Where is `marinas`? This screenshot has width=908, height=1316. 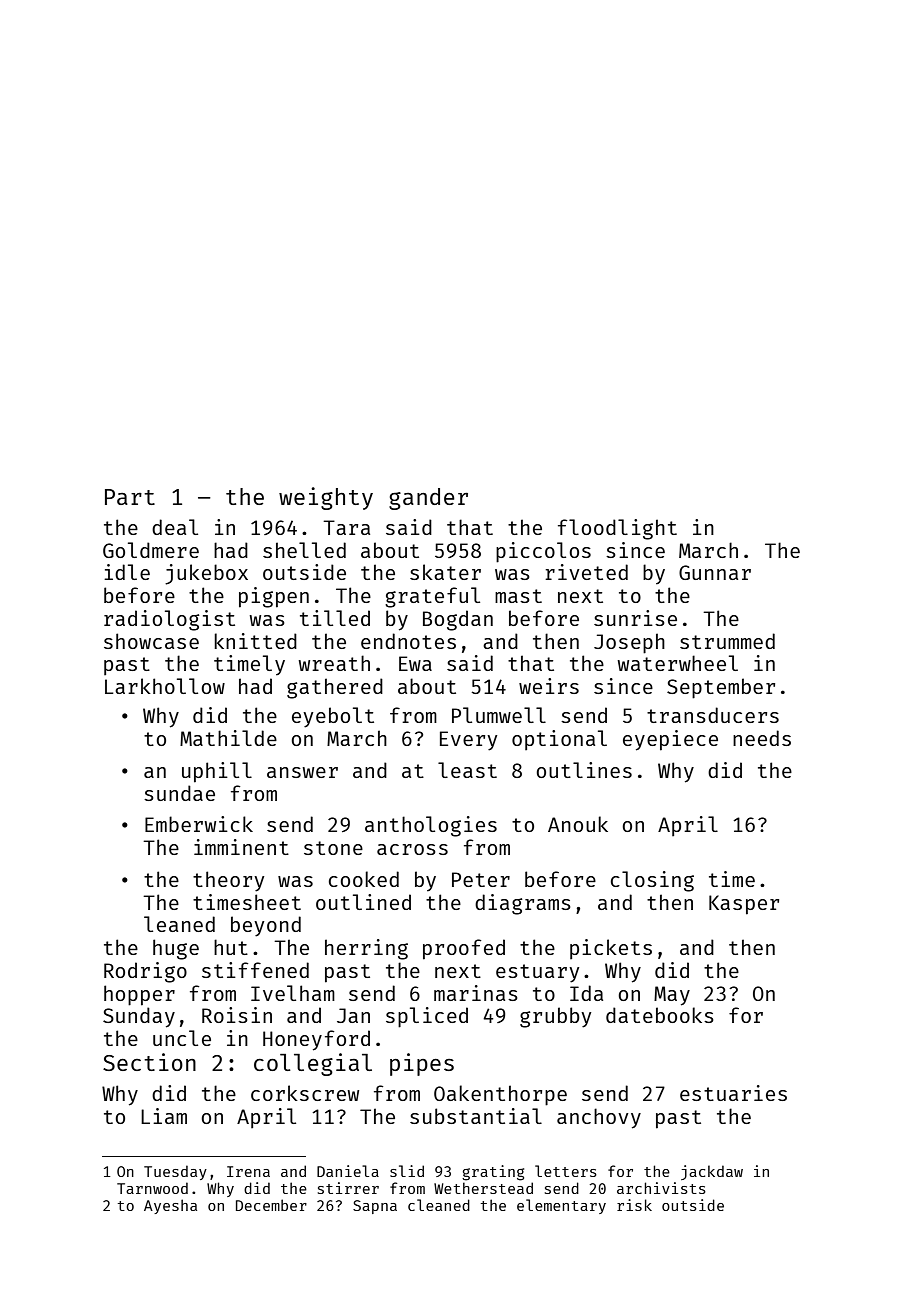 marinas is located at coordinates (476, 993).
